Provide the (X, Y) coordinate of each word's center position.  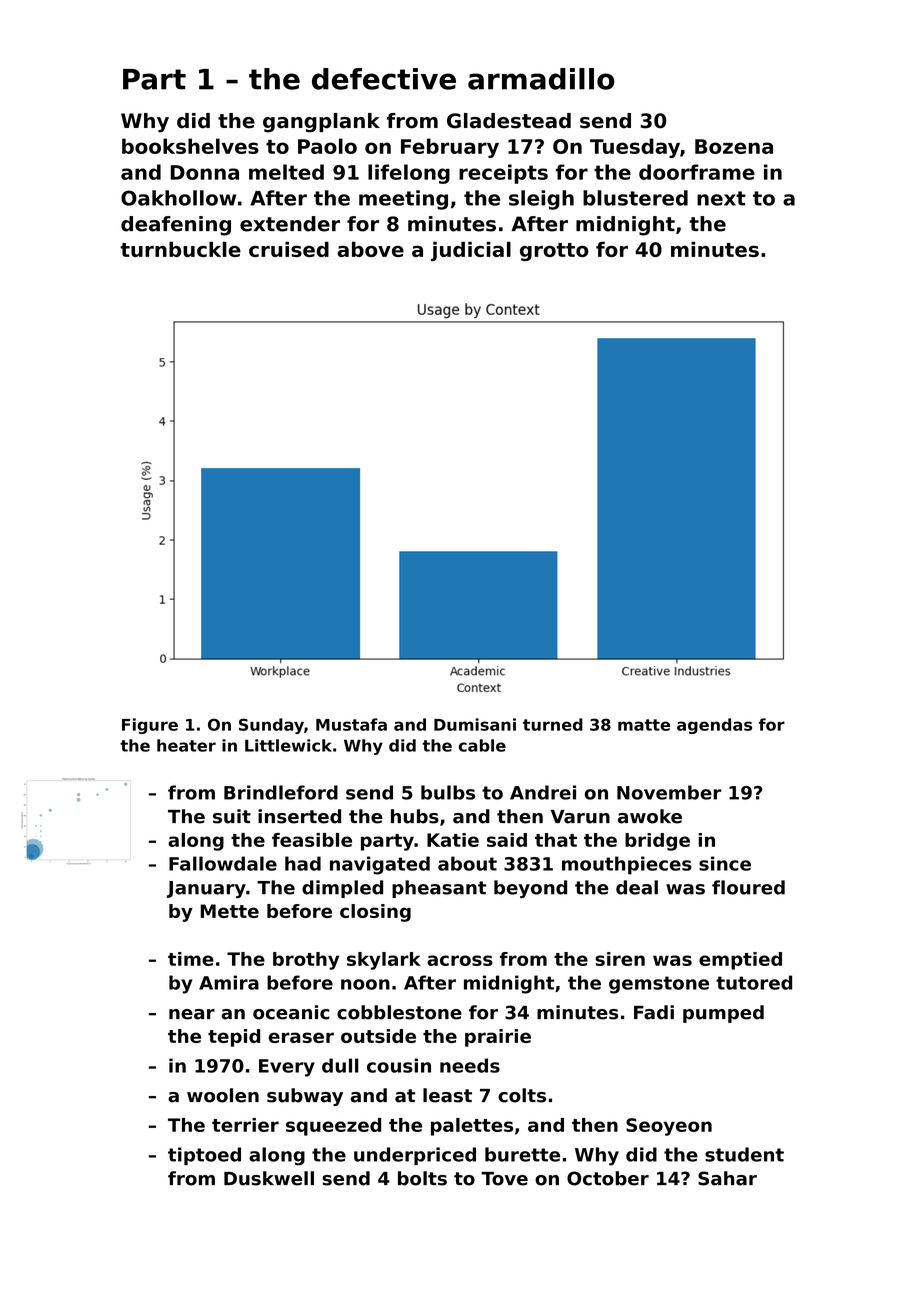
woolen (223, 1095)
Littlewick (288, 745)
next (721, 198)
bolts (422, 1178)
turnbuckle (180, 249)
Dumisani (475, 724)
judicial (471, 251)
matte (644, 725)
